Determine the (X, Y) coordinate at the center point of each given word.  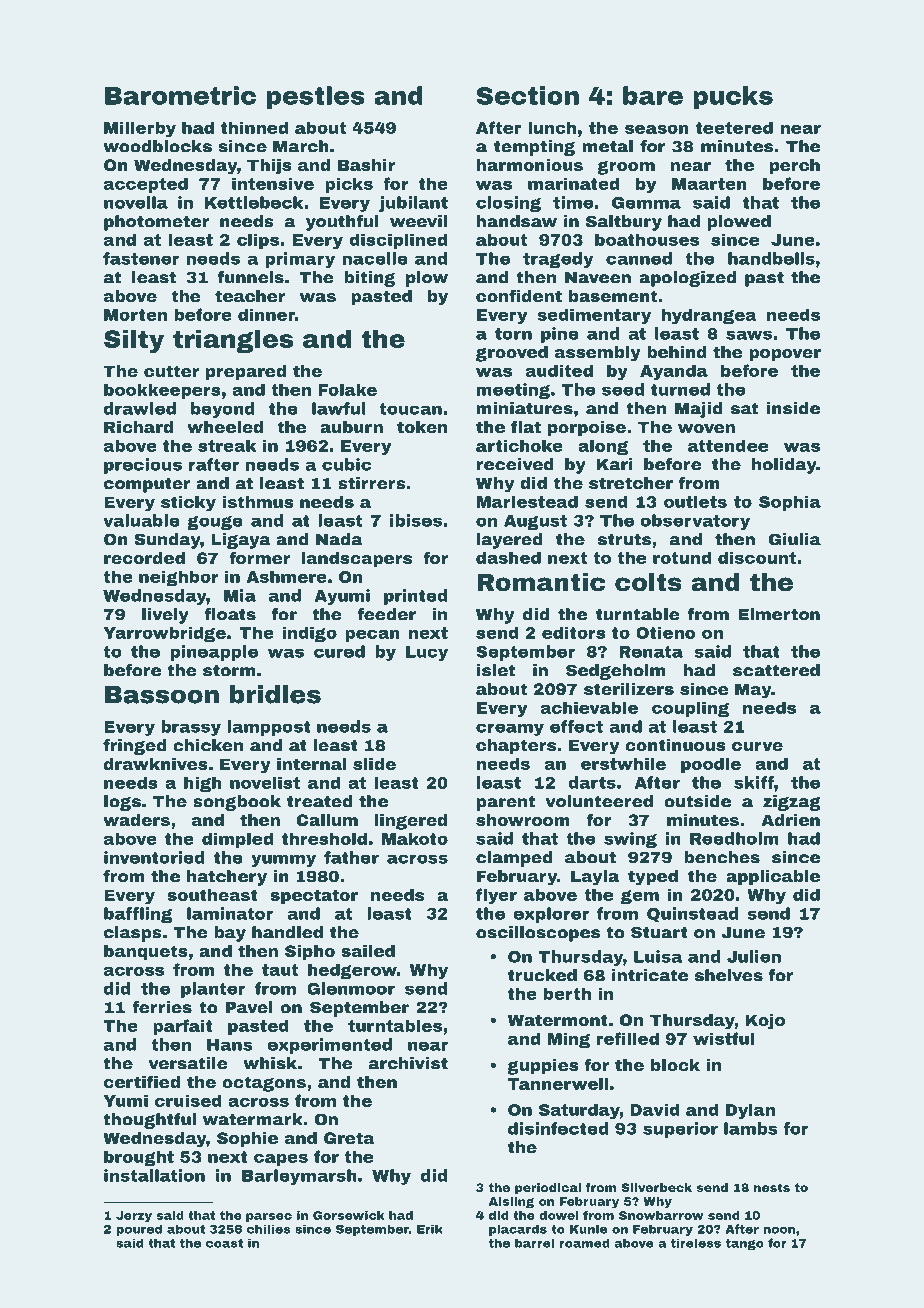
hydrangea (709, 316)
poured (139, 1230)
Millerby (140, 129)
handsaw (516, 221)
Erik (430, 1229)
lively (165, 616)
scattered (776, 670)
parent (506, 803)
